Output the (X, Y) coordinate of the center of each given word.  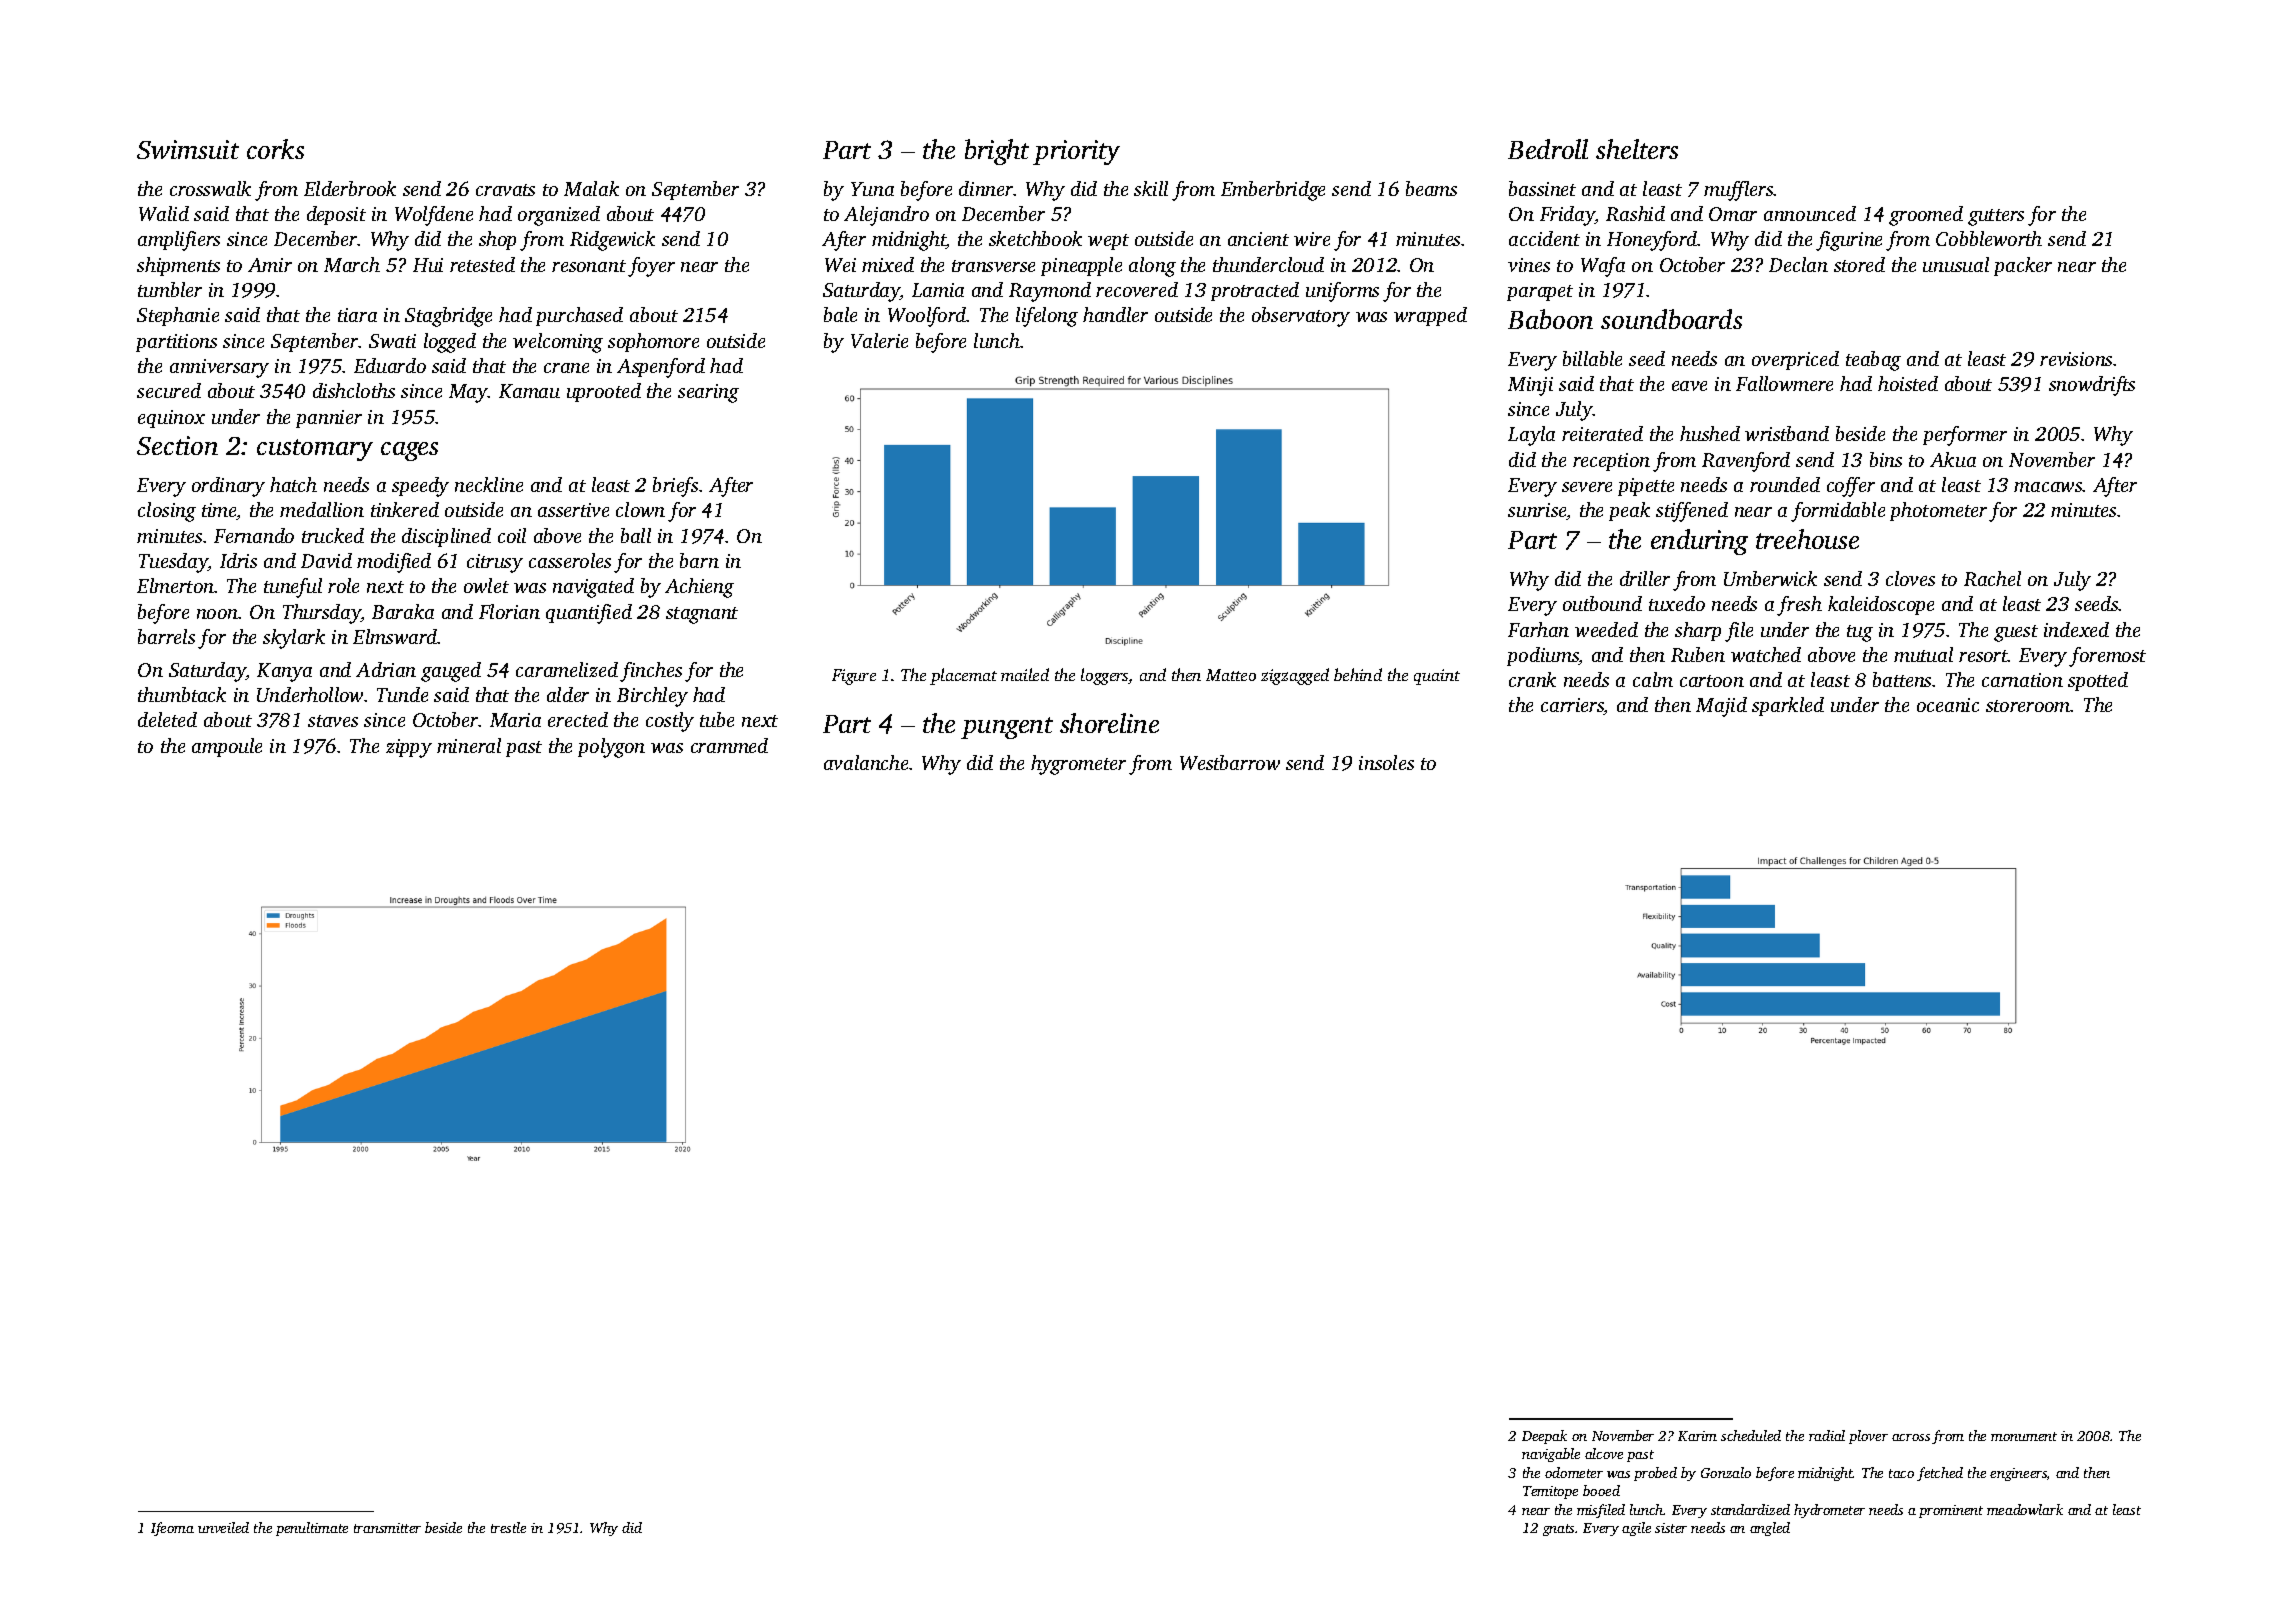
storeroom (2028, 706)
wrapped (1430, 316)
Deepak (1544, 1437)
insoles (1386, 762)
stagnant (702, 615)
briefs (675, 487)
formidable (1838, 512)
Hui (428, 265)
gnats (1558, 1530)
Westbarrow (1230, 762)
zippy (409, 748)
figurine (1849, 241)
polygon (611, 748)
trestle (508, 1527)
